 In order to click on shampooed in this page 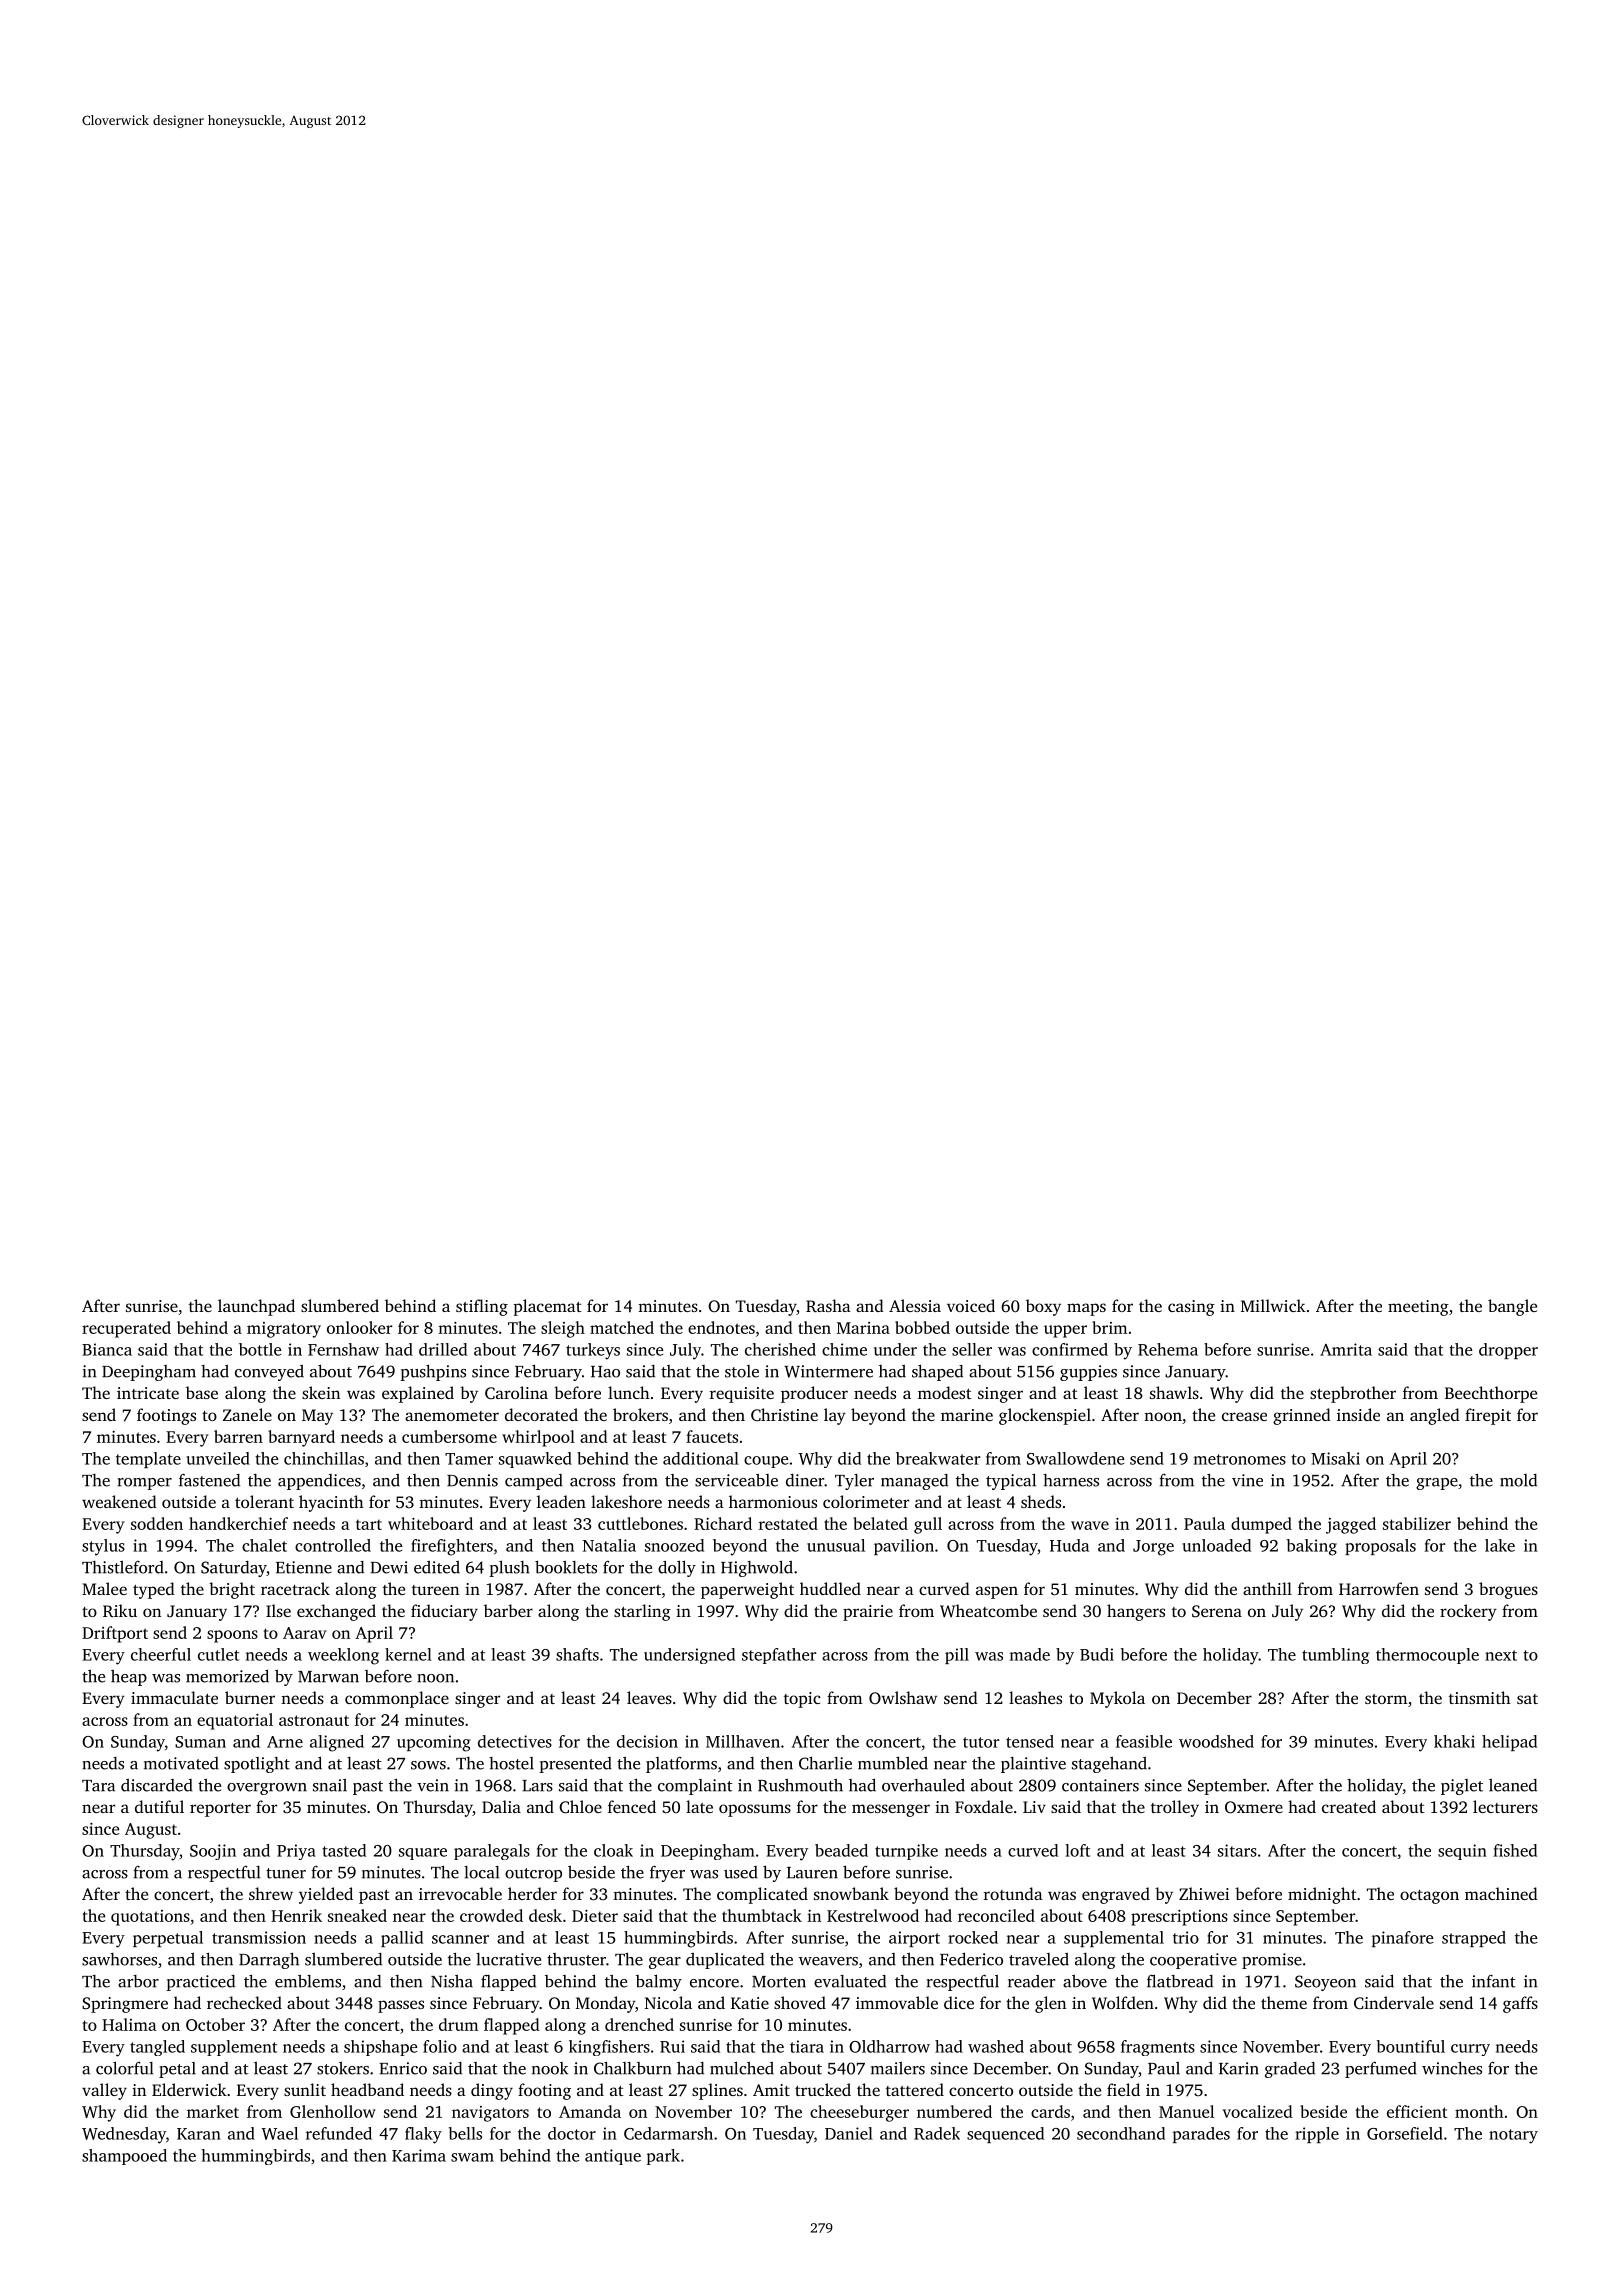, I will do `click(124, 2157)`.
